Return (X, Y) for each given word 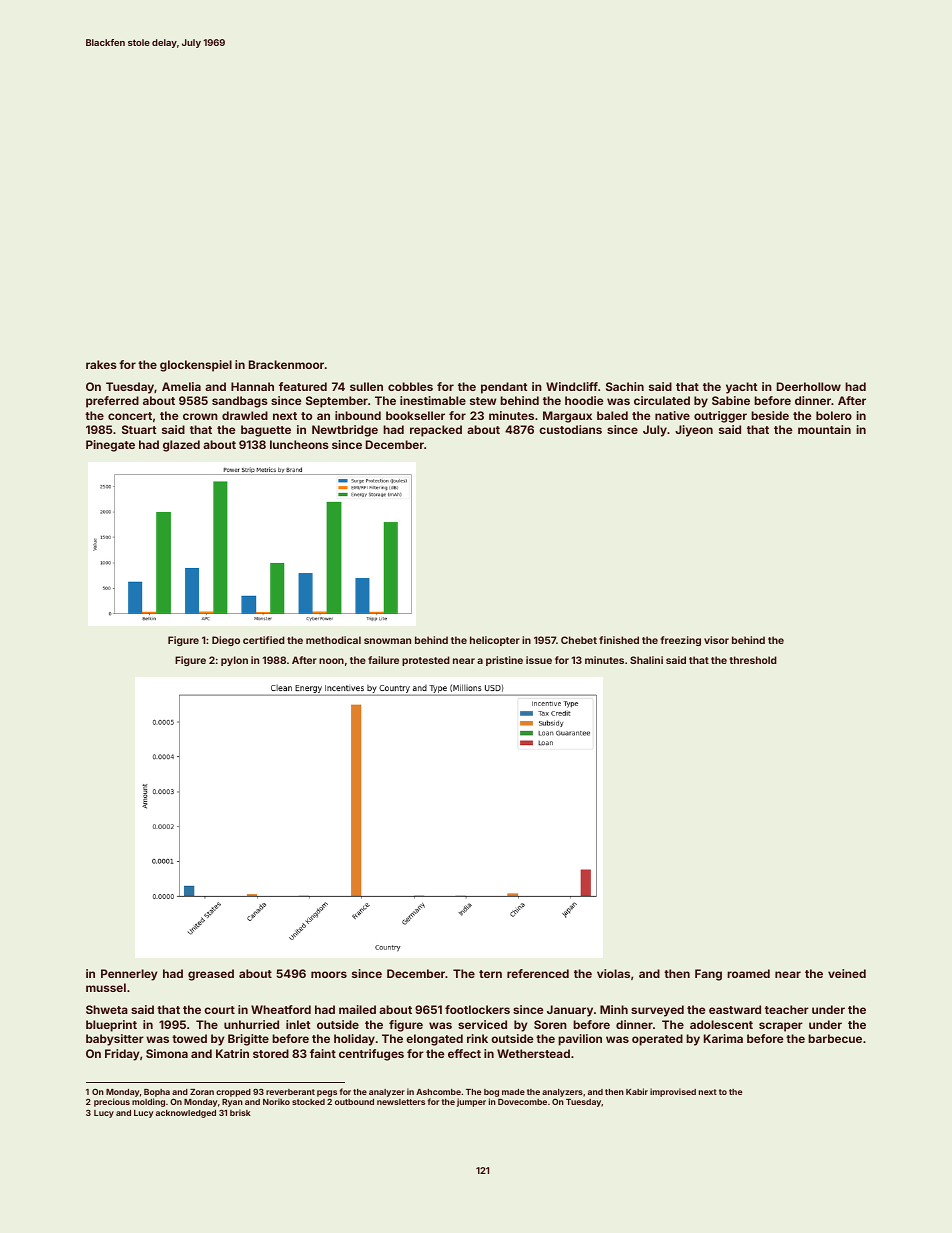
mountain (824, 429)
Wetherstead (533, 1053)
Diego (226, 641)
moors (329, 974)
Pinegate (110, 446)
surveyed (657, 1011)
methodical (333, 640)
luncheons (299, 444)
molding (148, 1102)
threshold (753, 660)
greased (211, 975)
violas (613, 973)
